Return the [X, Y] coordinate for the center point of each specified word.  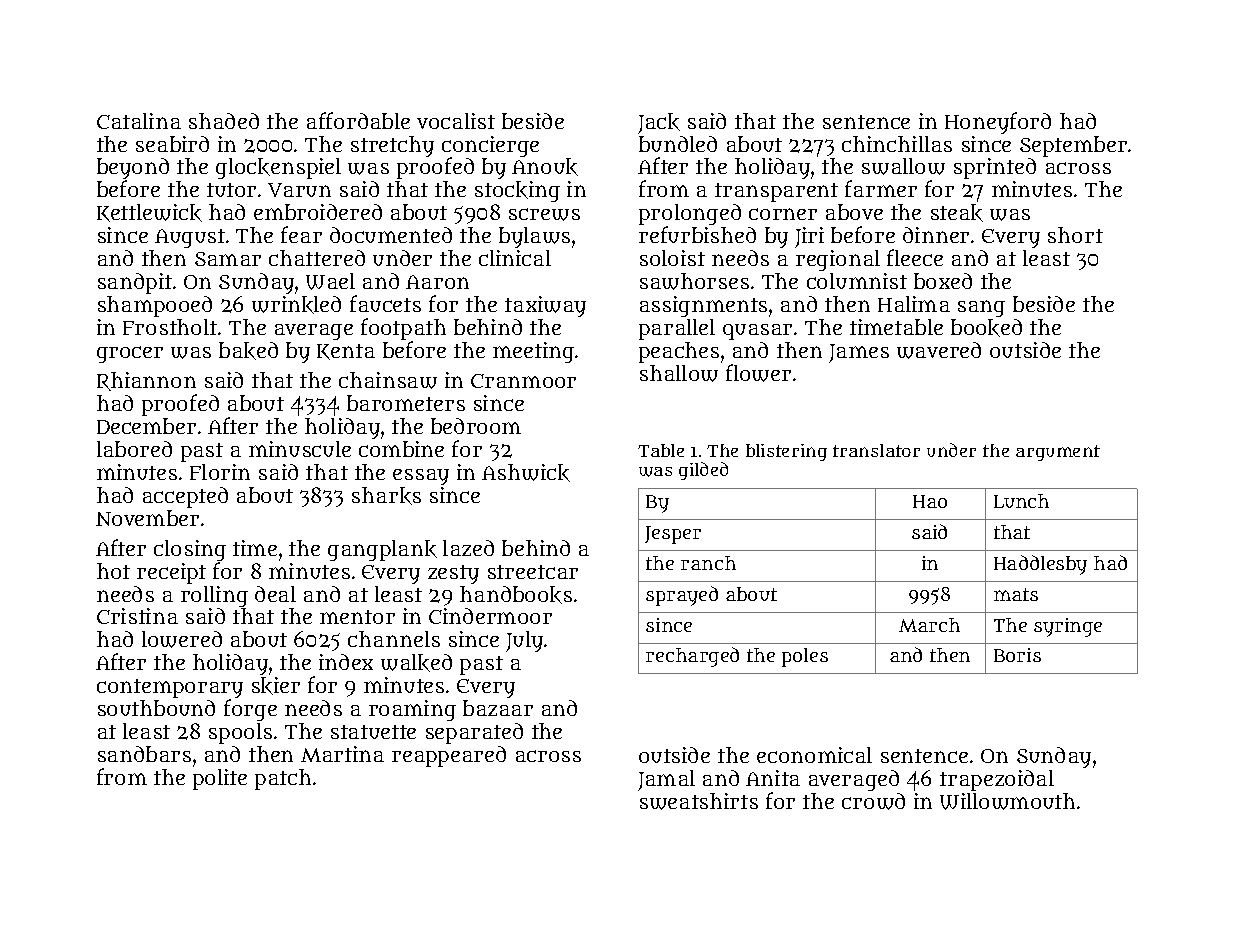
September [1073, 146]
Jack [659, 123]
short [1075, 235]
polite [220, 779]
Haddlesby [1040, 565]
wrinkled [296, 305]
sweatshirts [699, 801]
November [147, 518]
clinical [515, 258]
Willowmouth [1007, 801]
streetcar [533, 572]
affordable [358, 120]
